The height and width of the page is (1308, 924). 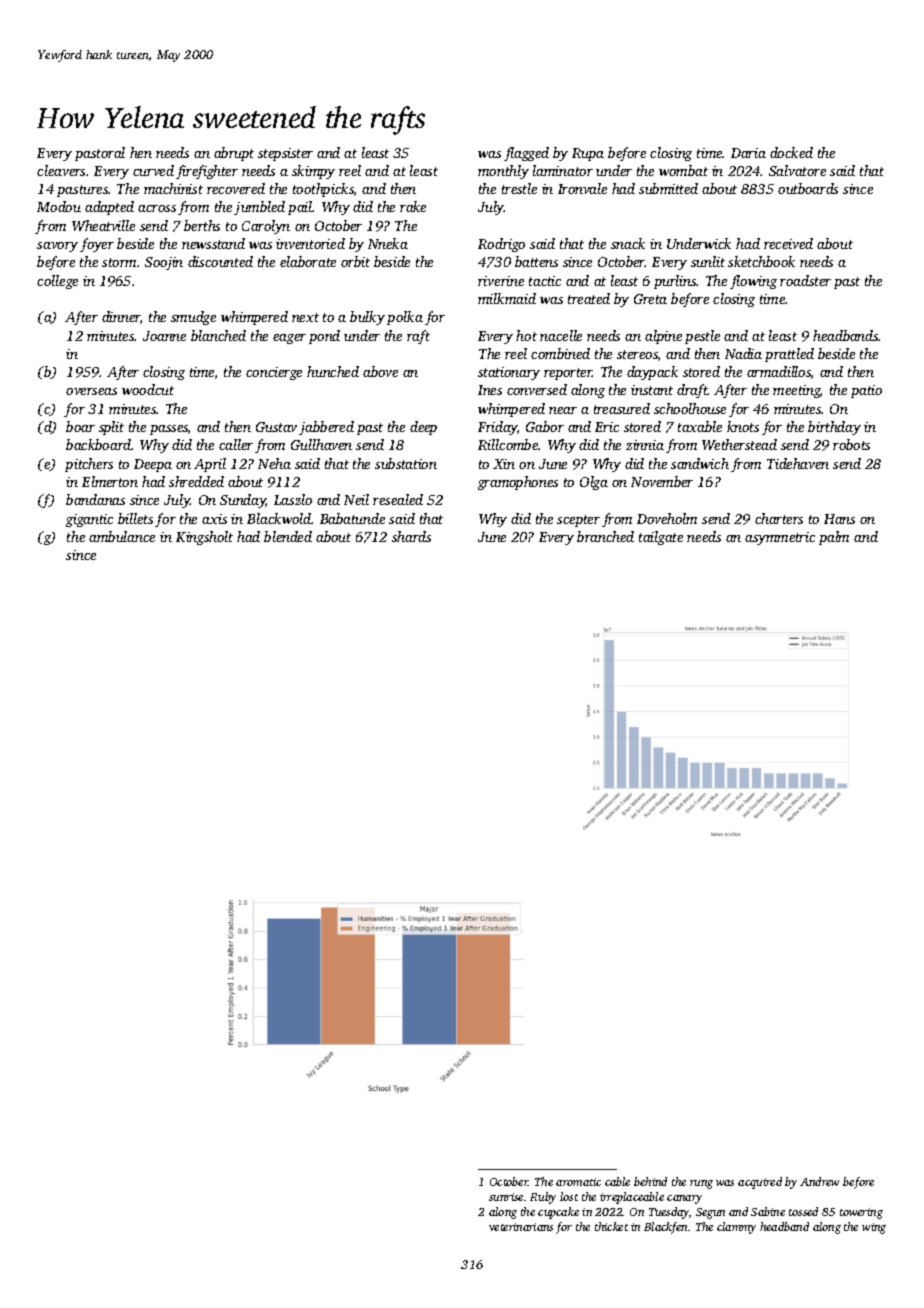 I want to click on gigantic, so click(x=89, y=520).
